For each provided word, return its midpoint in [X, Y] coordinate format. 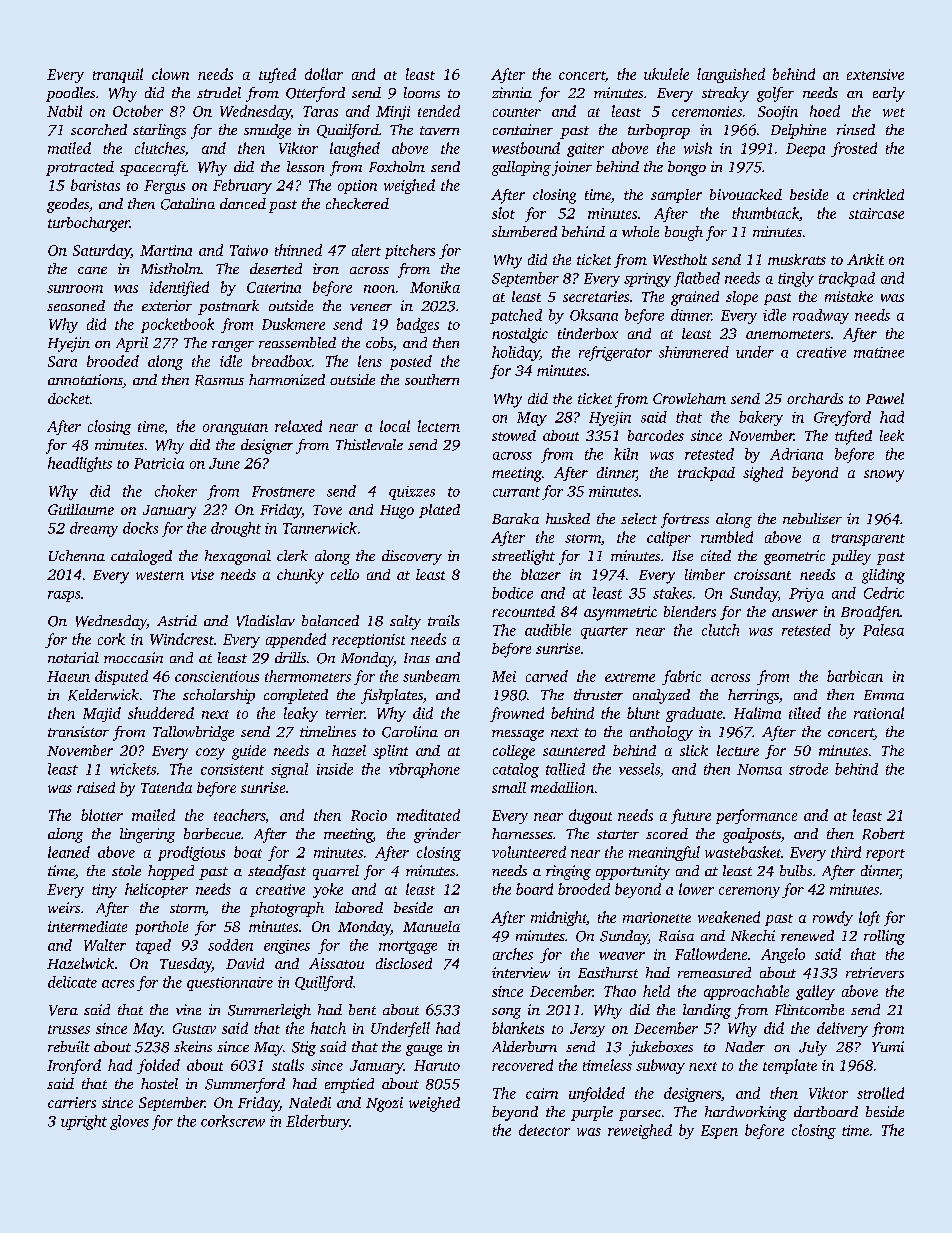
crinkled [878, 194]
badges [418, 325]
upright [84, 1122]
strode [808, 769]
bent [362, 1009]
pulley [851, 557]
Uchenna [77, 555]
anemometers [788, 334]
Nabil [64, 111]
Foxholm [397, 166]
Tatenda [166, 787]
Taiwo [249, 250]
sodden [230, 945]
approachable [746, 992]
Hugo [397, 512]
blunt [643, 713]
